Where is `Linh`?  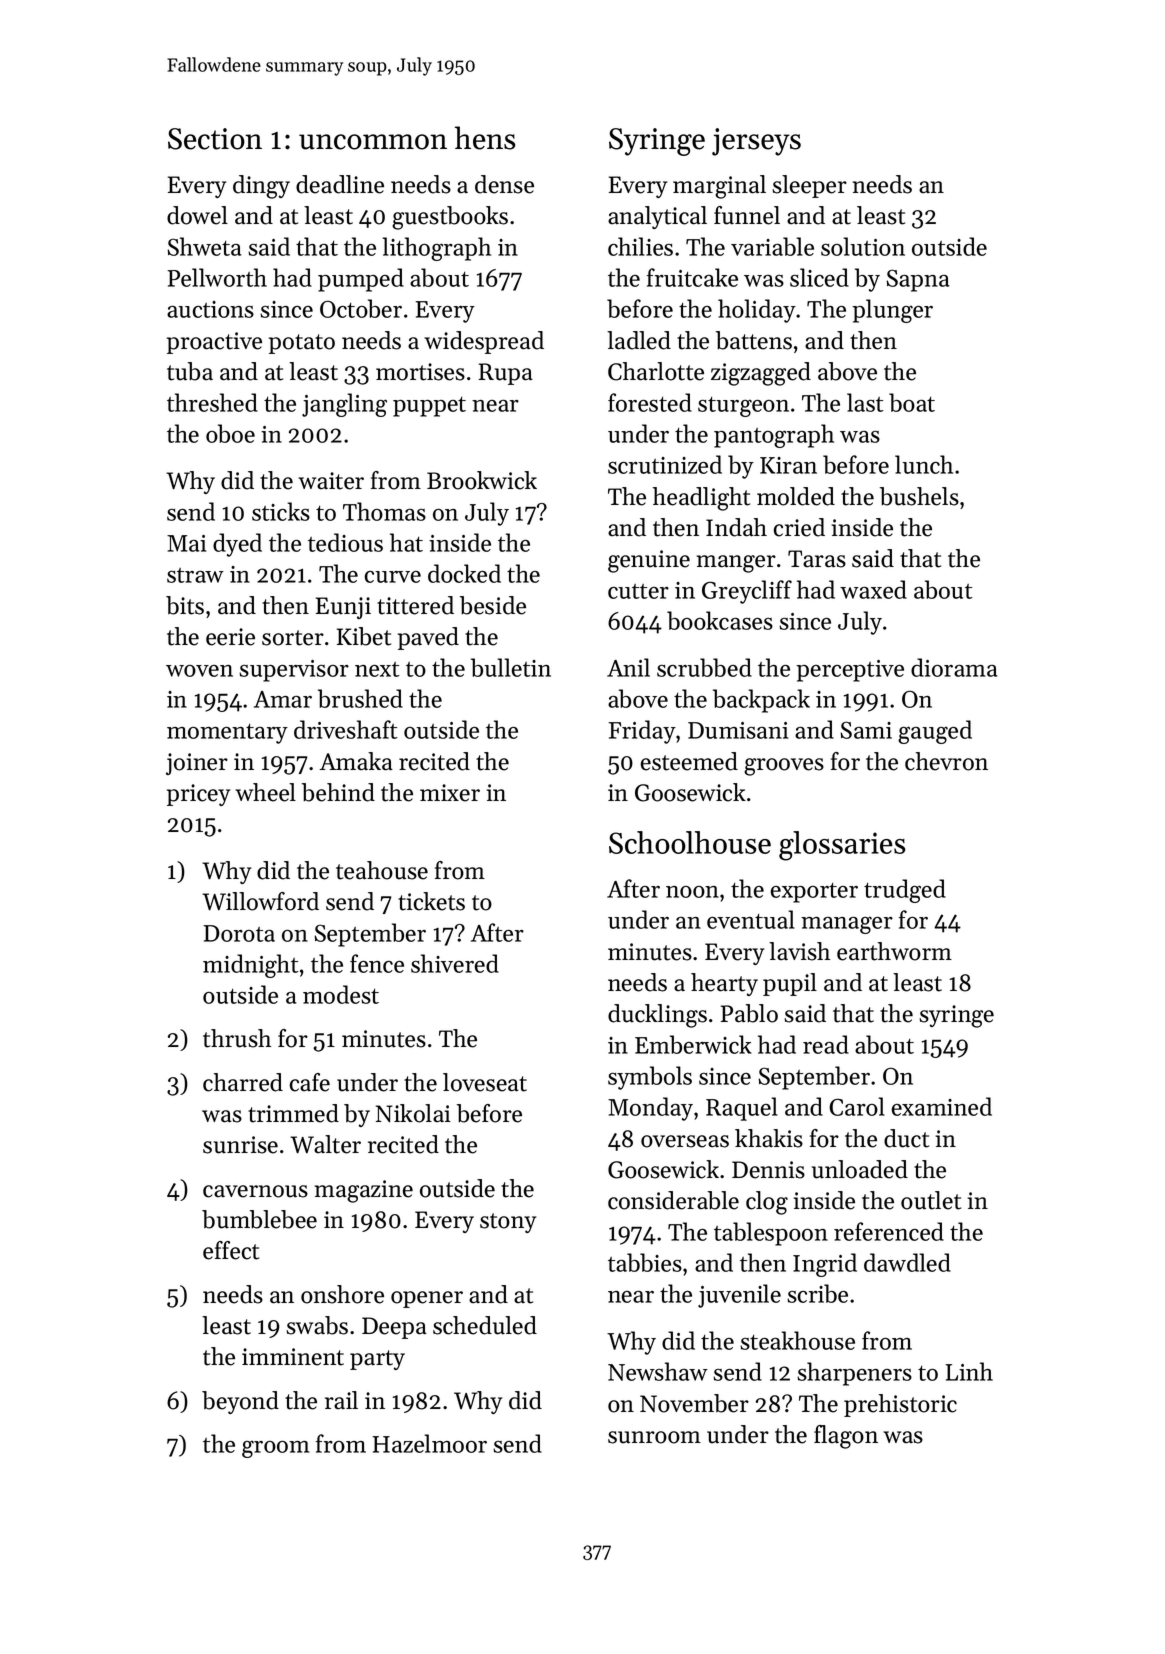
Linh is located at coordinates (969, 1371).
